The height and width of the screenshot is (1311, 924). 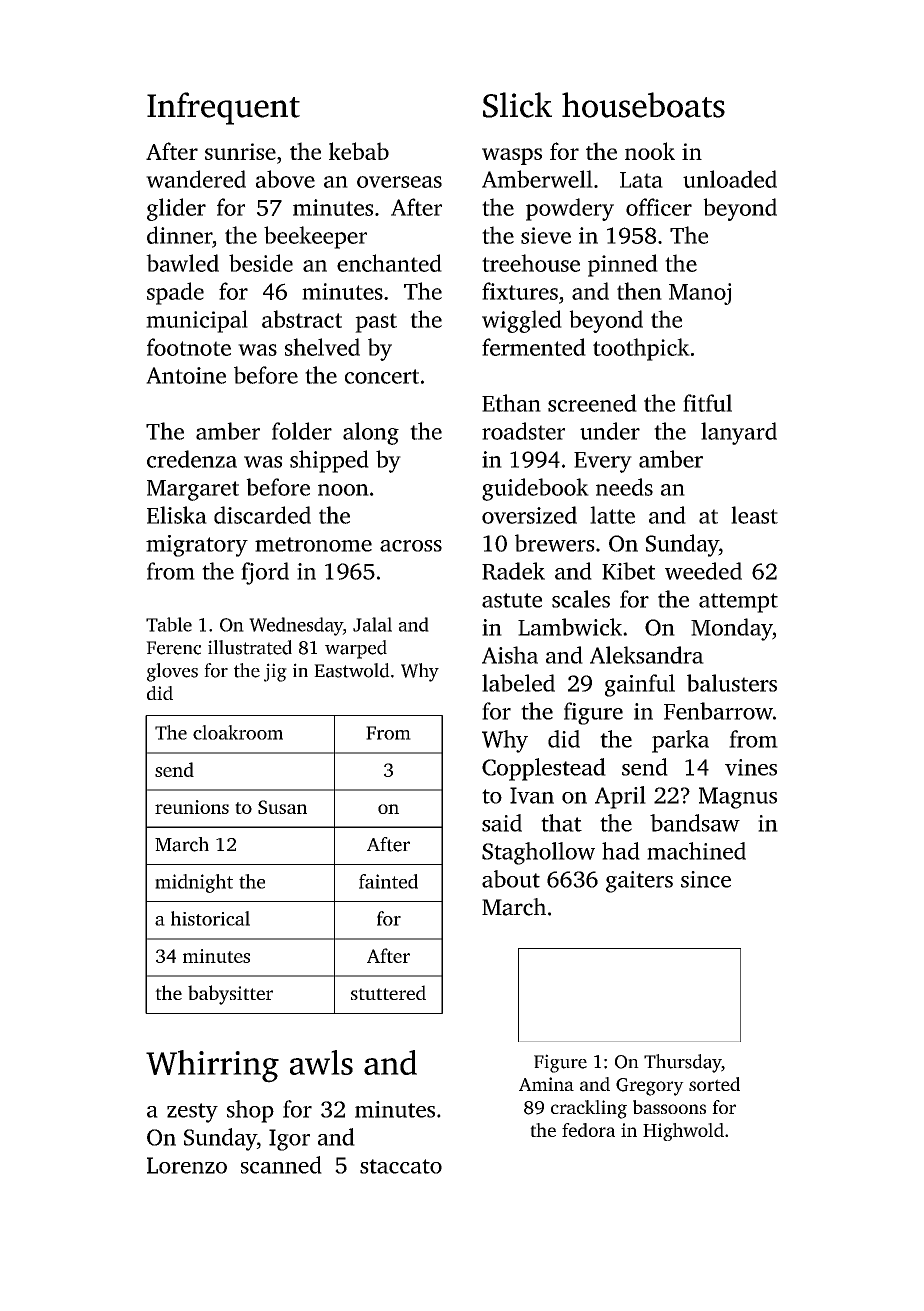 What do you see at coordinates (196, 179) in the screenshot?
I see `wandered` at bounding box center [196, 179].
